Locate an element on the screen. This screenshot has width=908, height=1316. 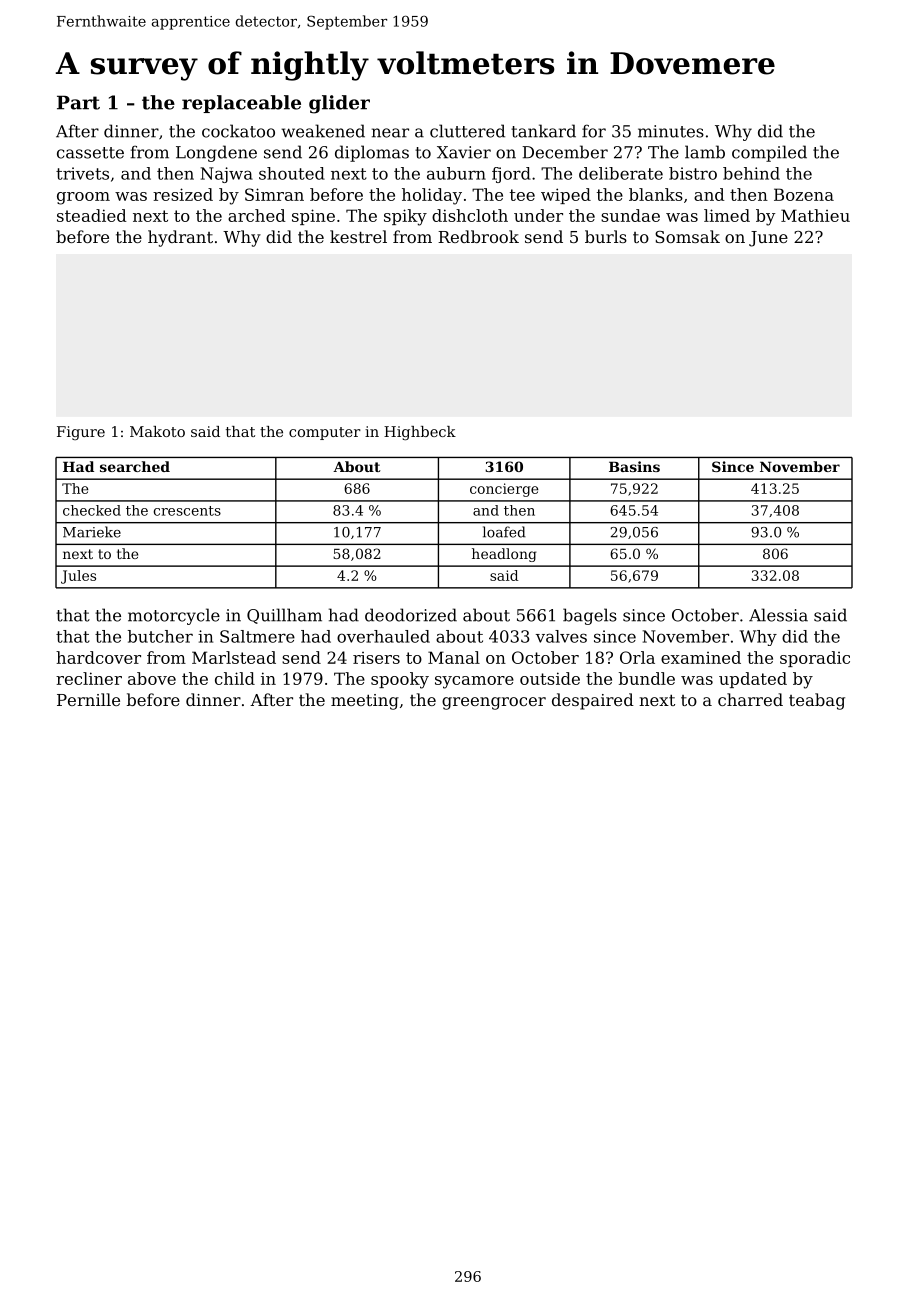
valves is located at coordinates (561, 636).
